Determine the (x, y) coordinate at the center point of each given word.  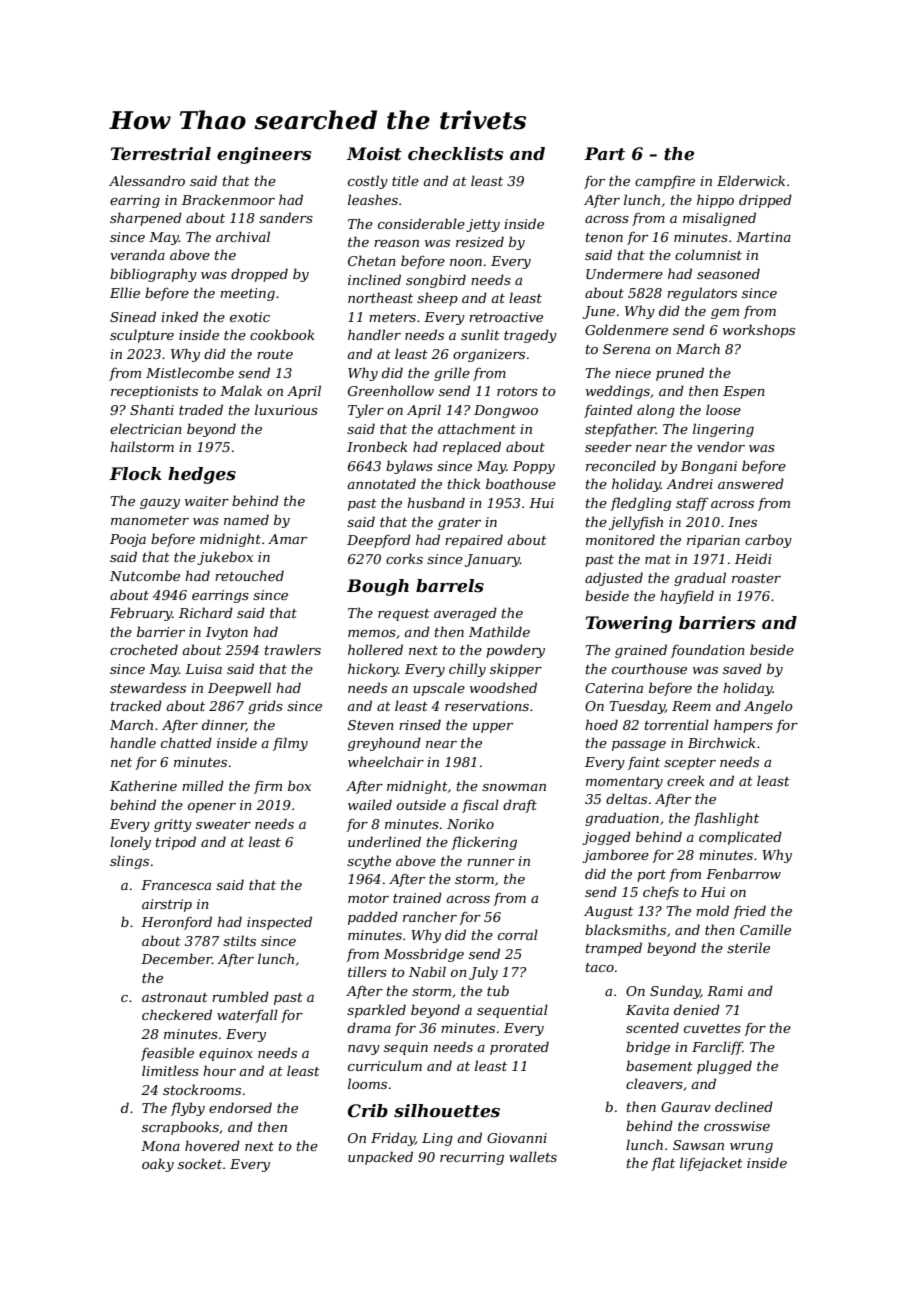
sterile (748, 947)
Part (604, 153)
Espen (744, 392)
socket (200, 1163)
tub (498, 990)
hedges (202, 475)
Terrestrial (161, 154)
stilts (239, 940)
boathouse (521, 483)
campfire (665, 182)
